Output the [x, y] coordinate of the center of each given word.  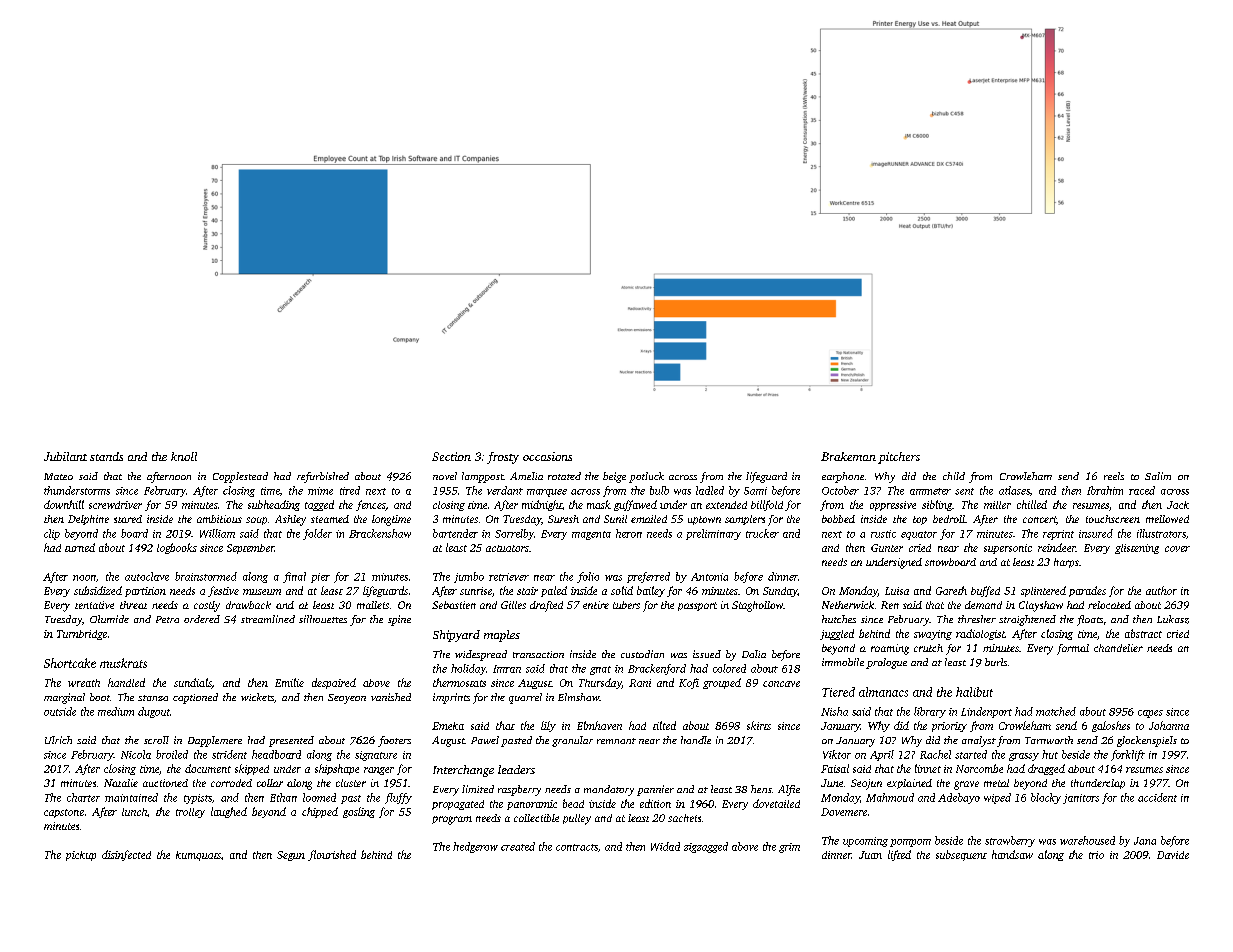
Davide [1173, 855]
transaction [538, 654]
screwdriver [115, 505]
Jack [1178, 505]
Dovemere [844, 812]
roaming [890, 649]
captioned [195, 698]
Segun [291, 856]
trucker [762, 533]
